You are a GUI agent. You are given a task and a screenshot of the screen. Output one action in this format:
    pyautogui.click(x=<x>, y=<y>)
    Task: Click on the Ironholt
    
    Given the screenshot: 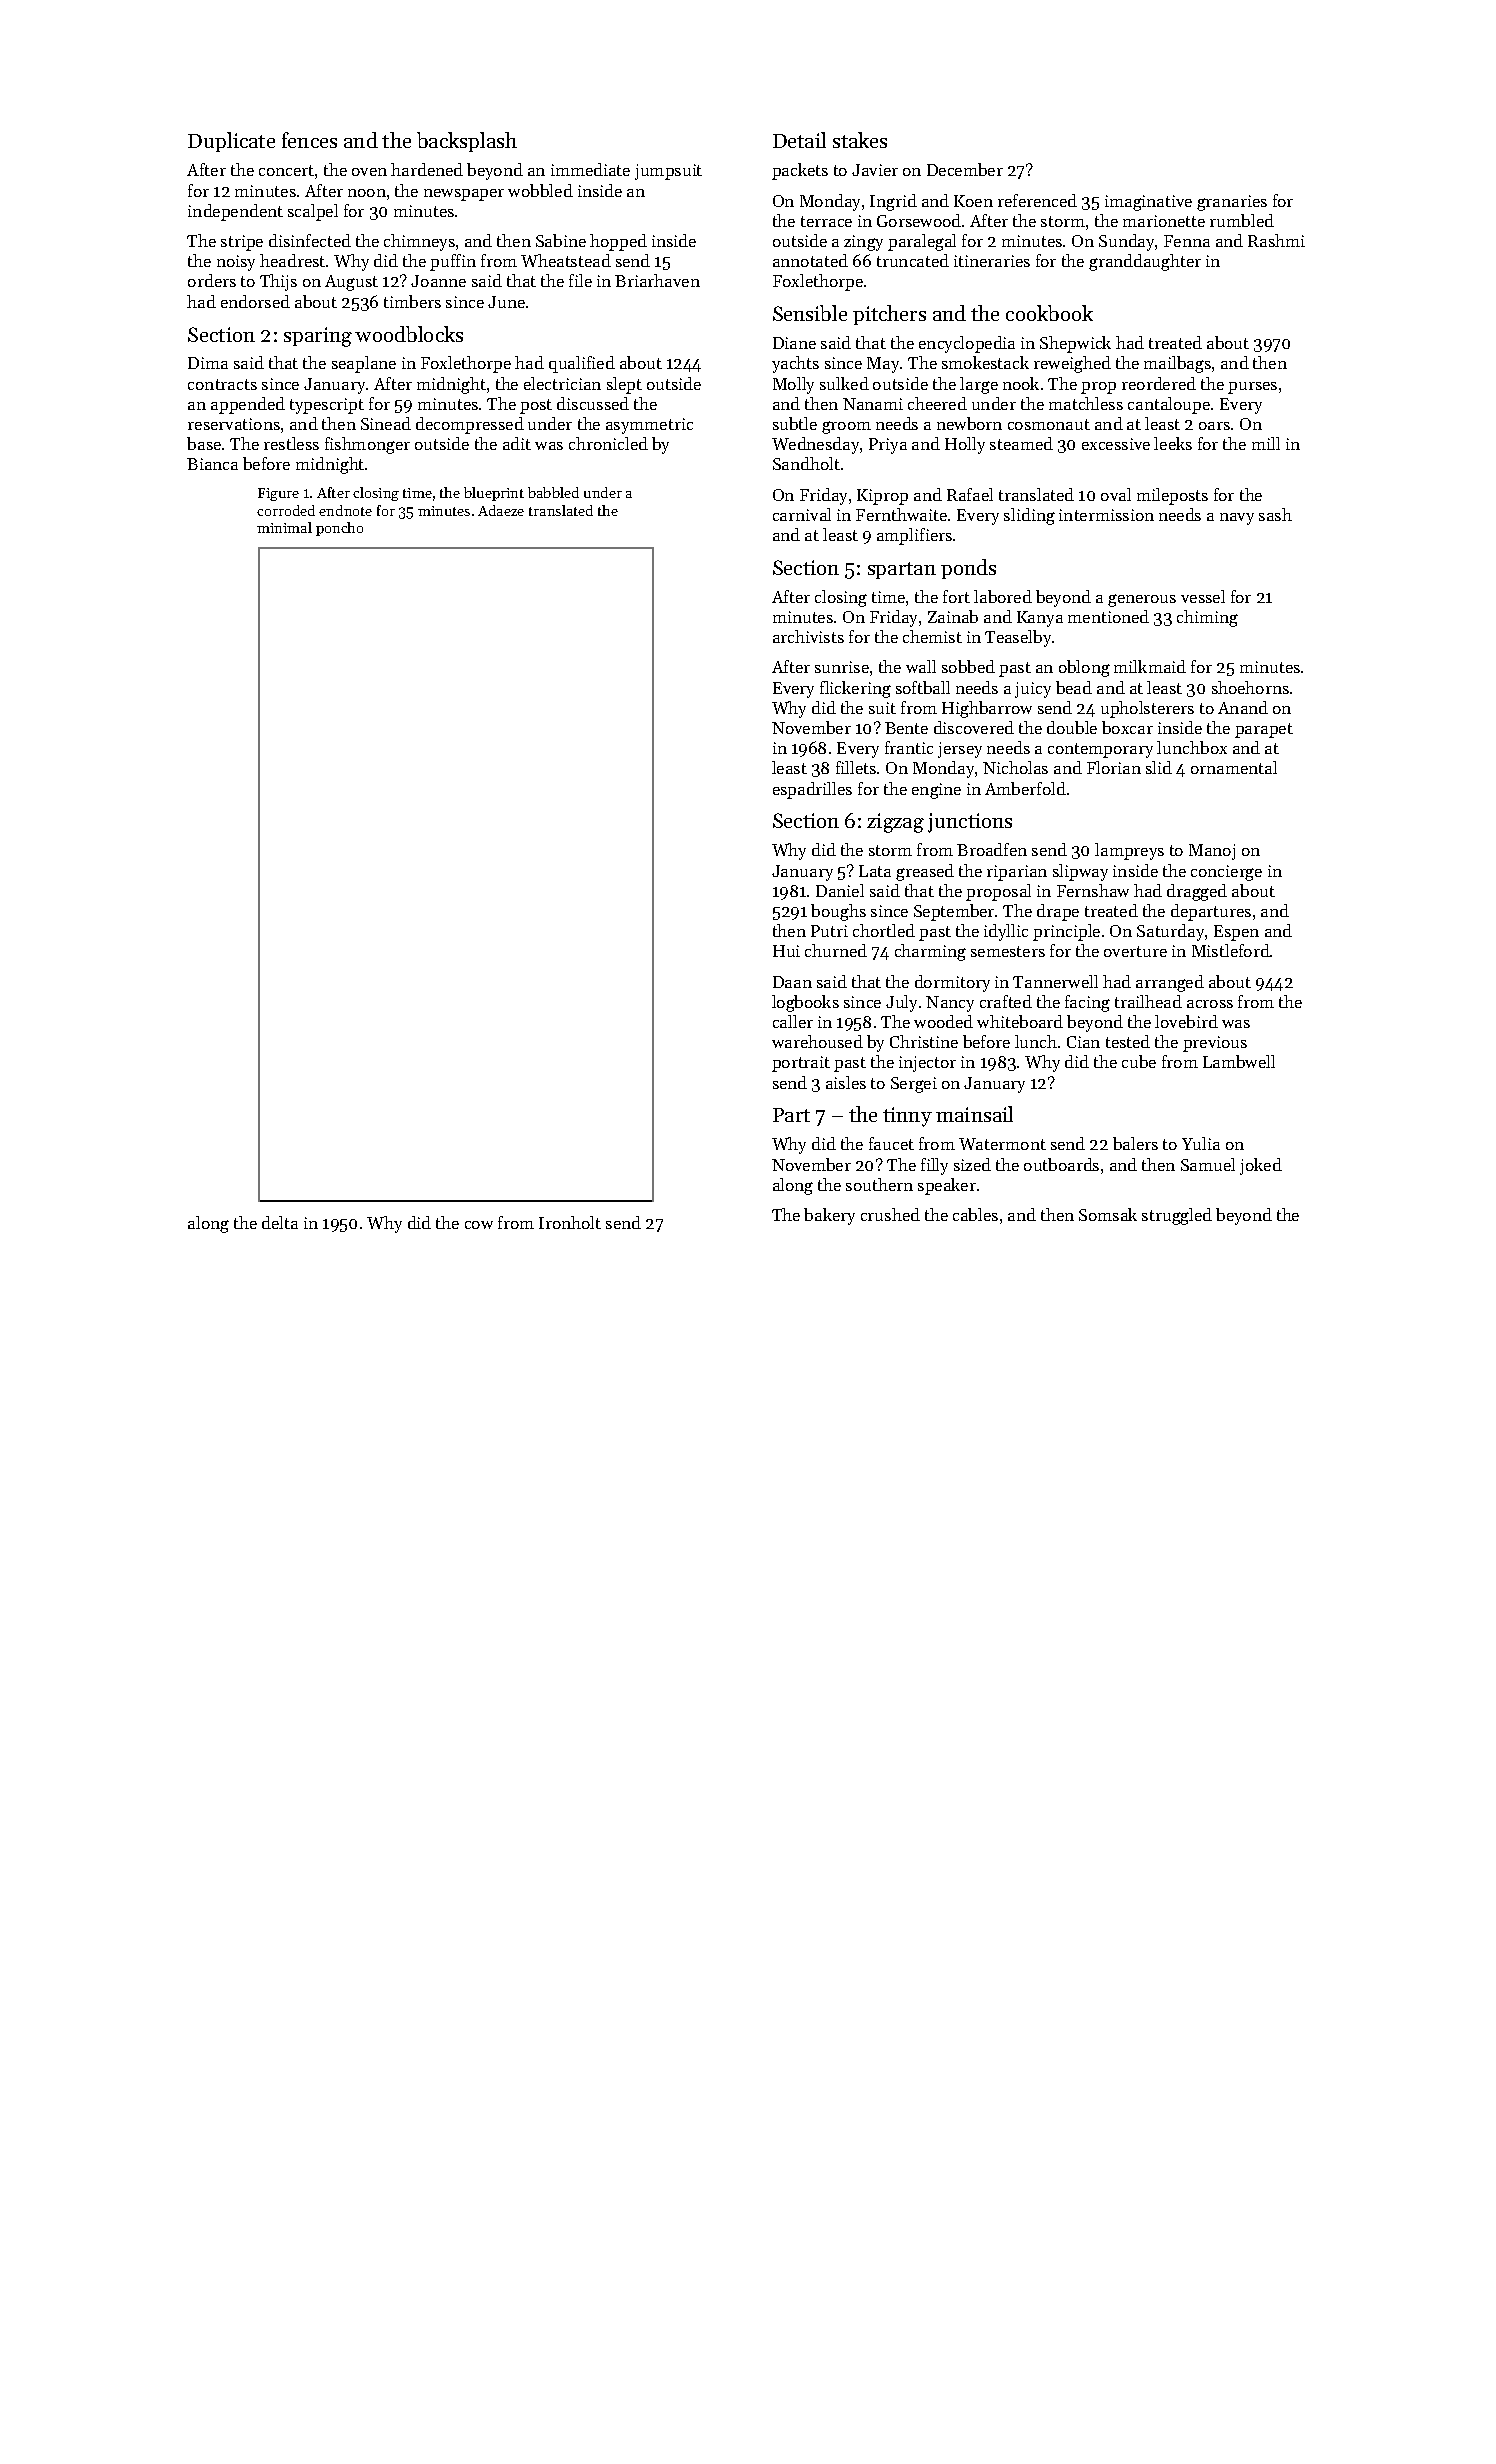 What is the action you would take?
    pyautogui.click(x=570, y=1222)
